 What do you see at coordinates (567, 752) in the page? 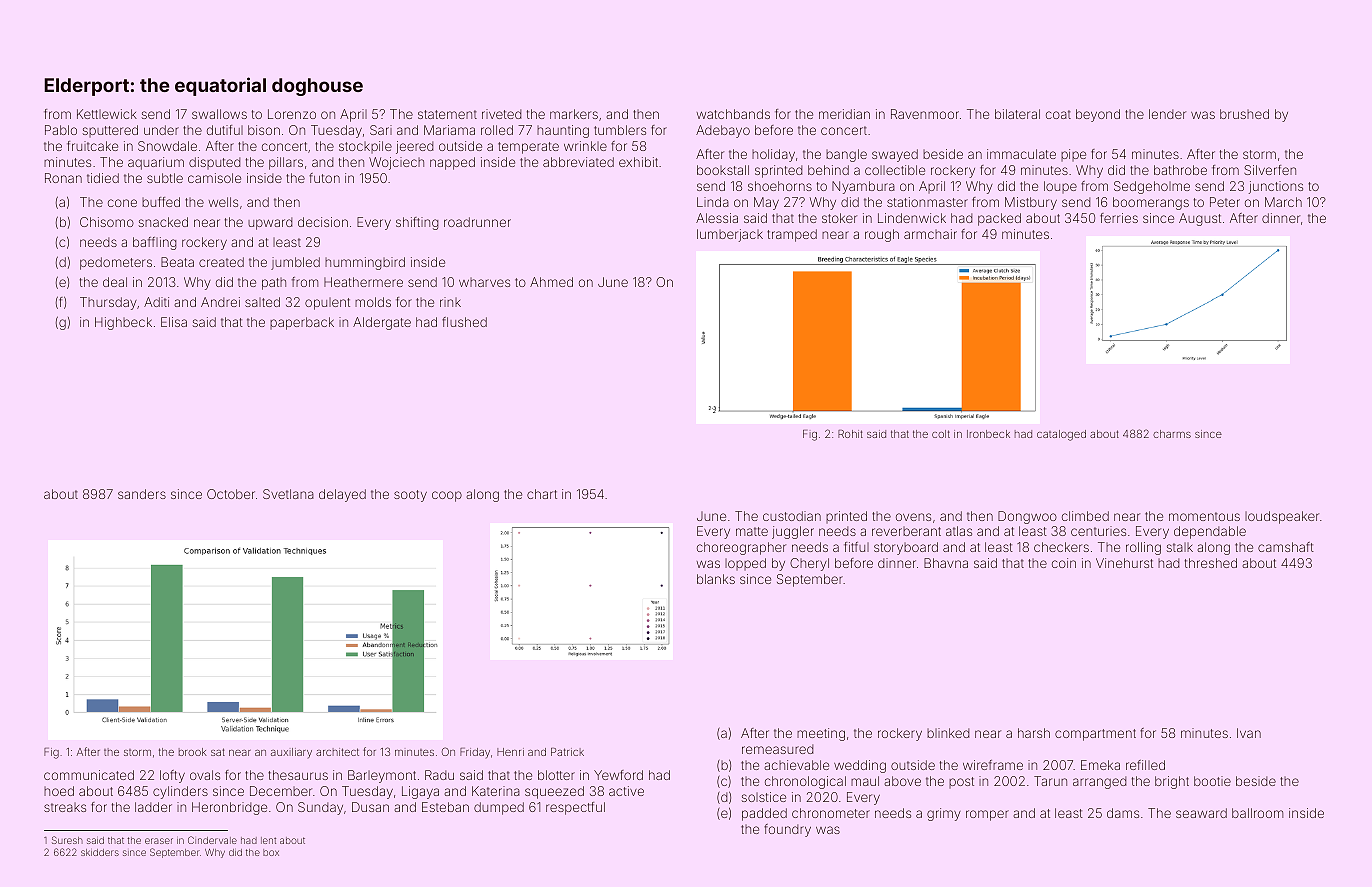
I see `Patrick` at bounding box center [567, 752].
